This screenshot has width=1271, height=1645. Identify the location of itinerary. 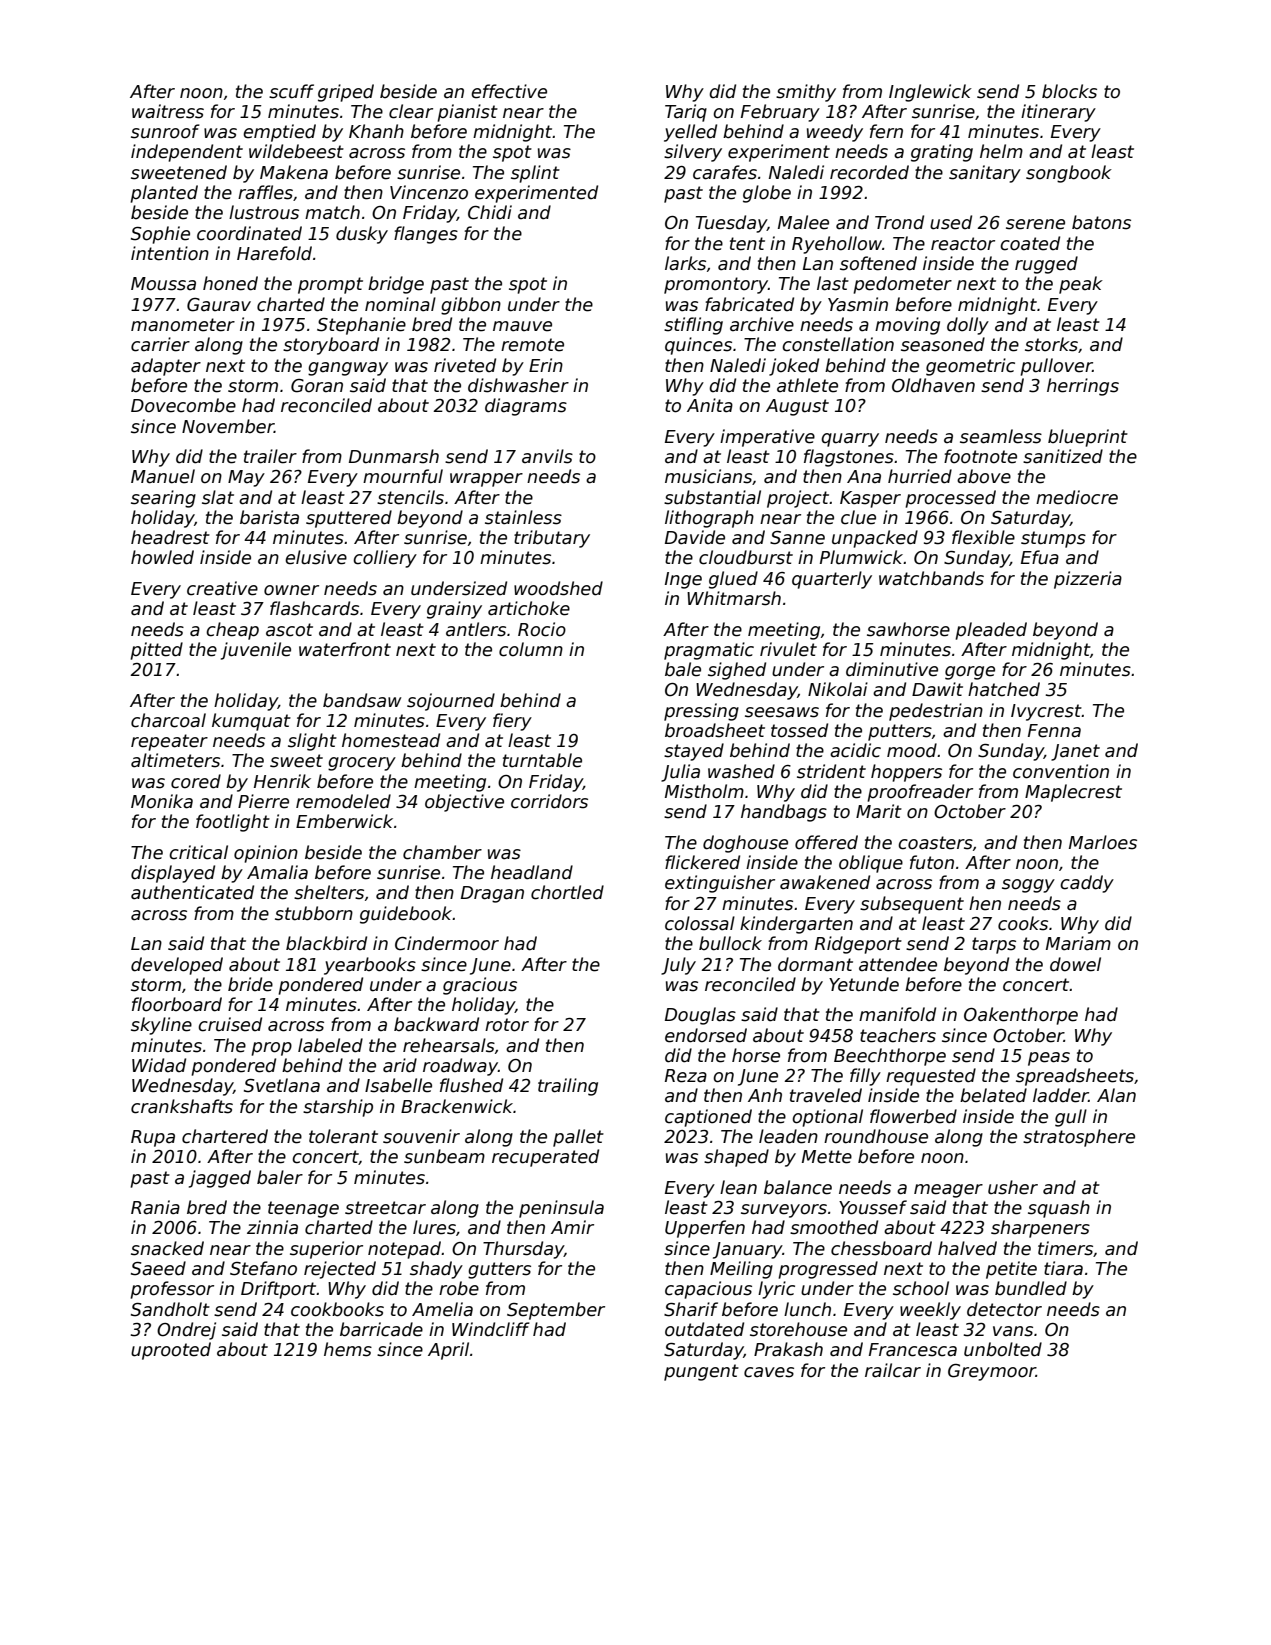
(1058, 113).
